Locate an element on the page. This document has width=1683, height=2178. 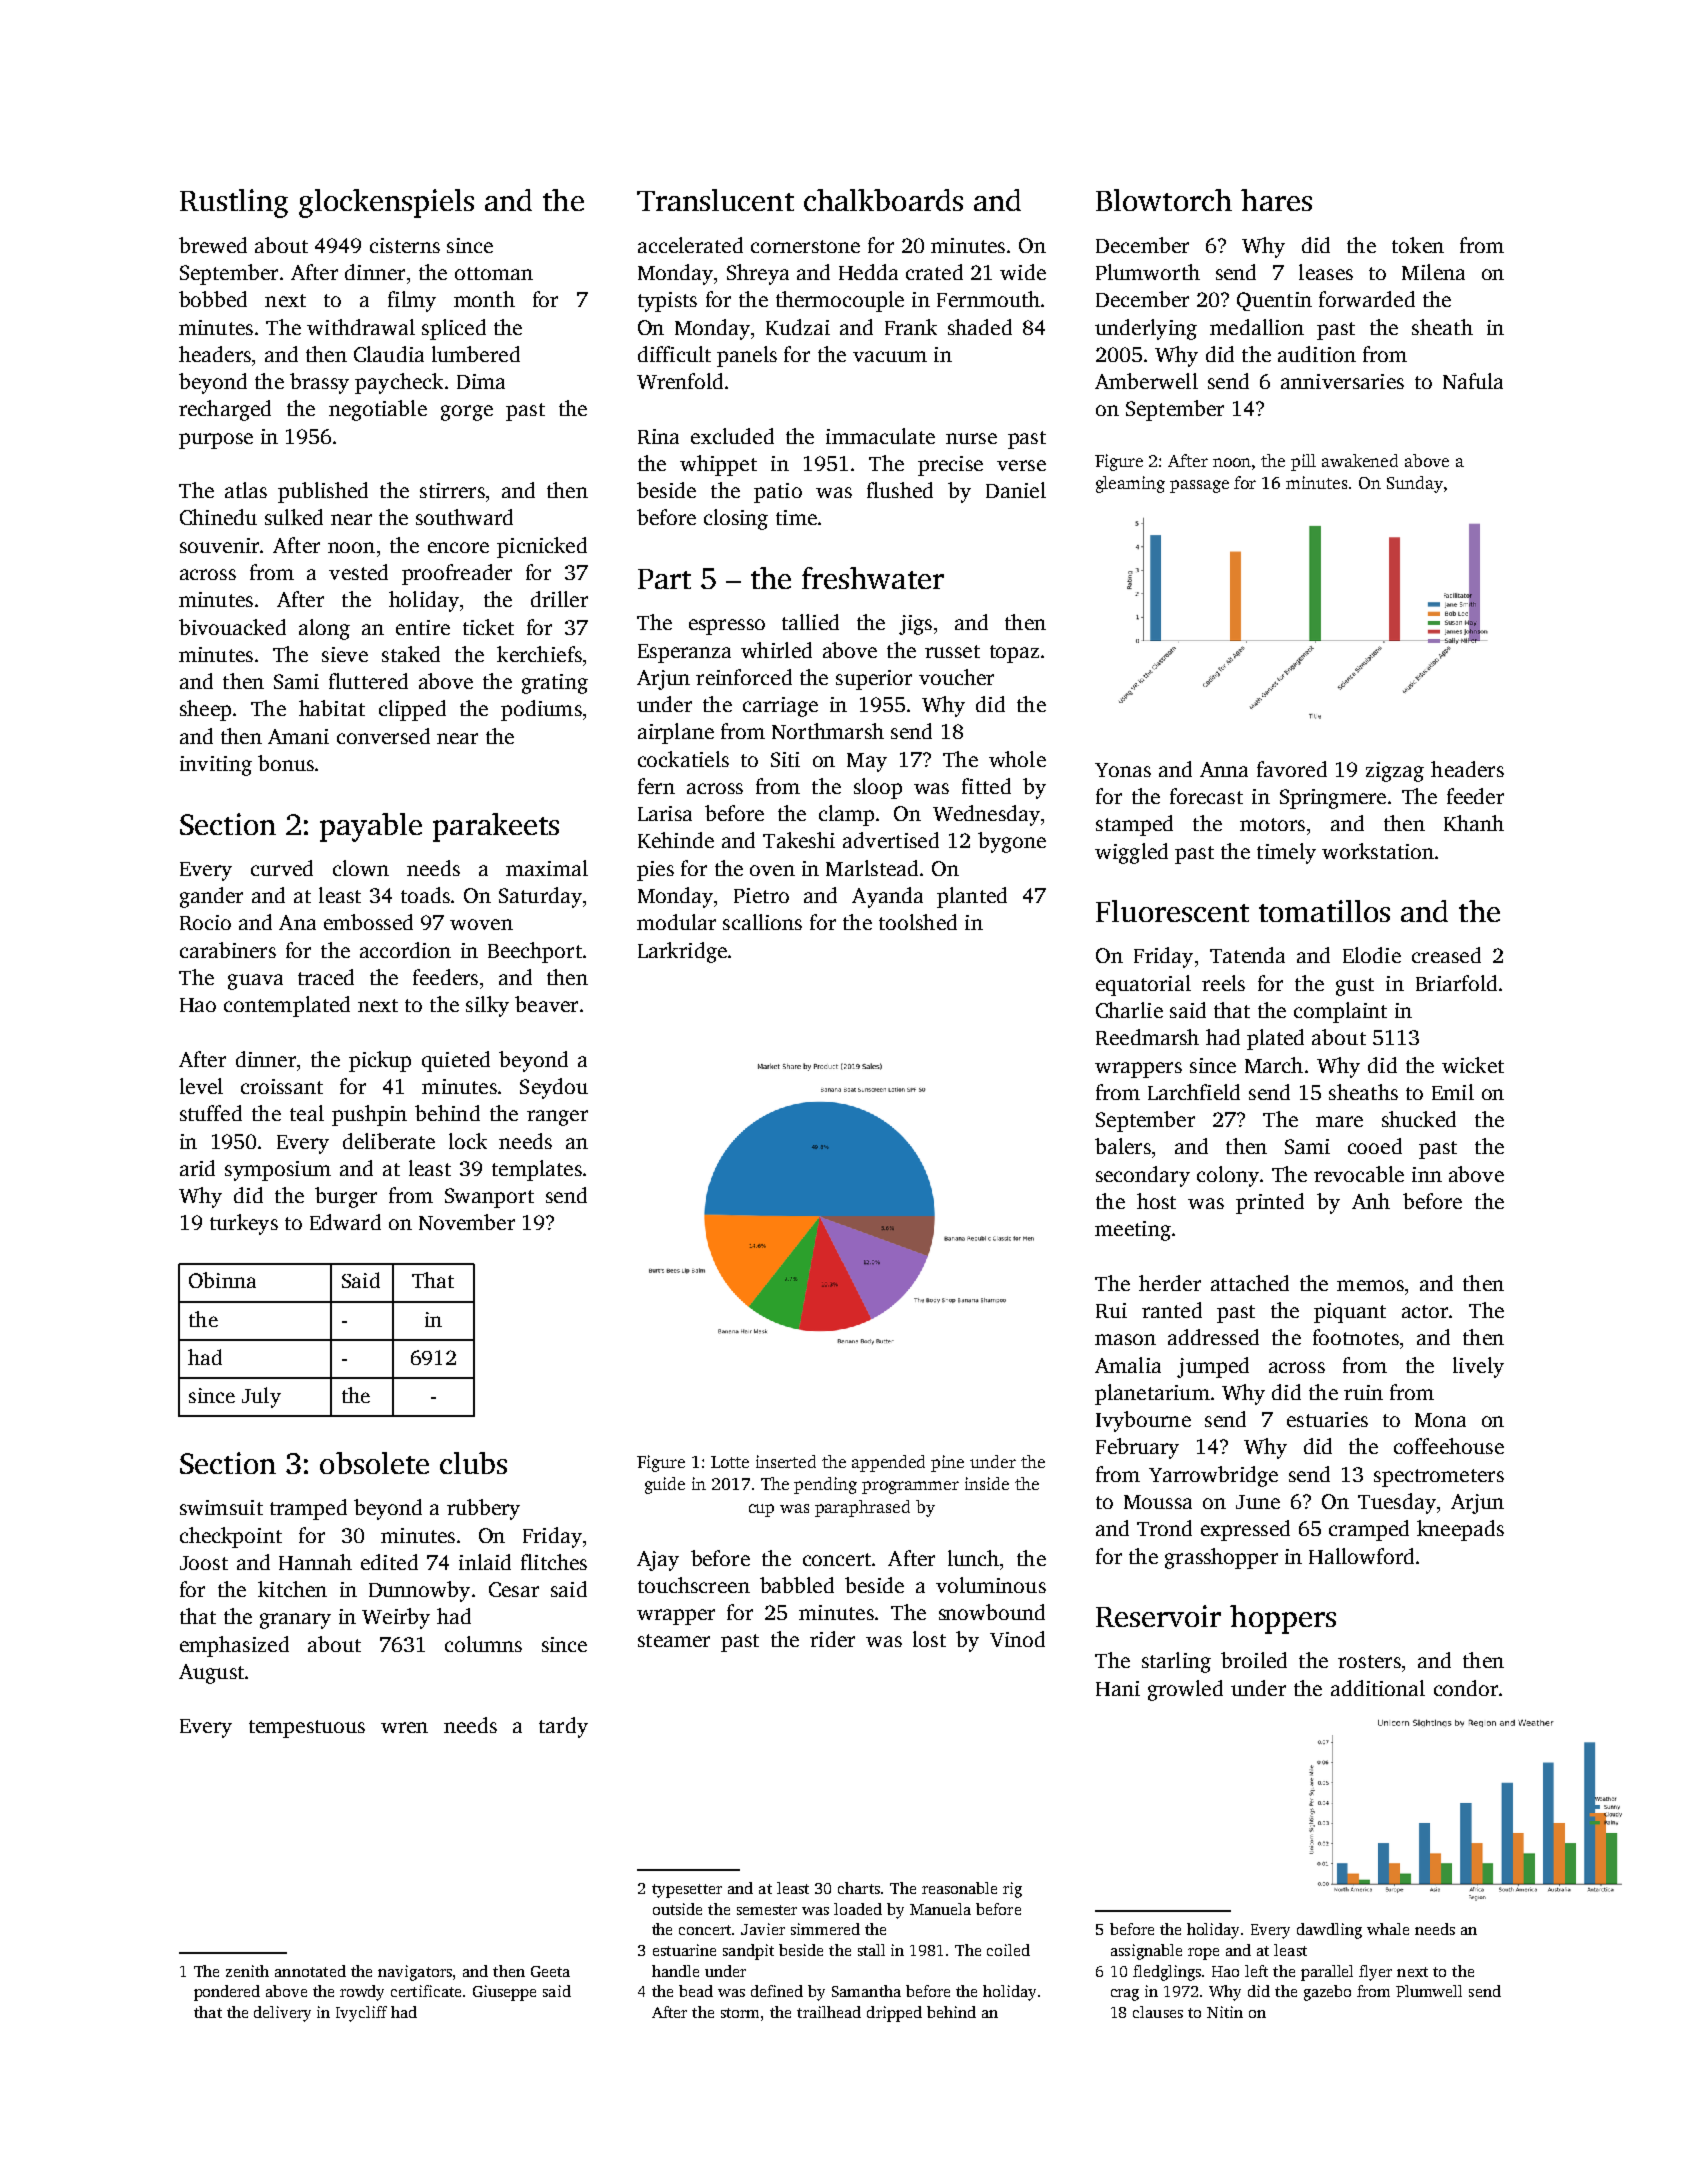
shaded is located at coordinates (980, 327).
